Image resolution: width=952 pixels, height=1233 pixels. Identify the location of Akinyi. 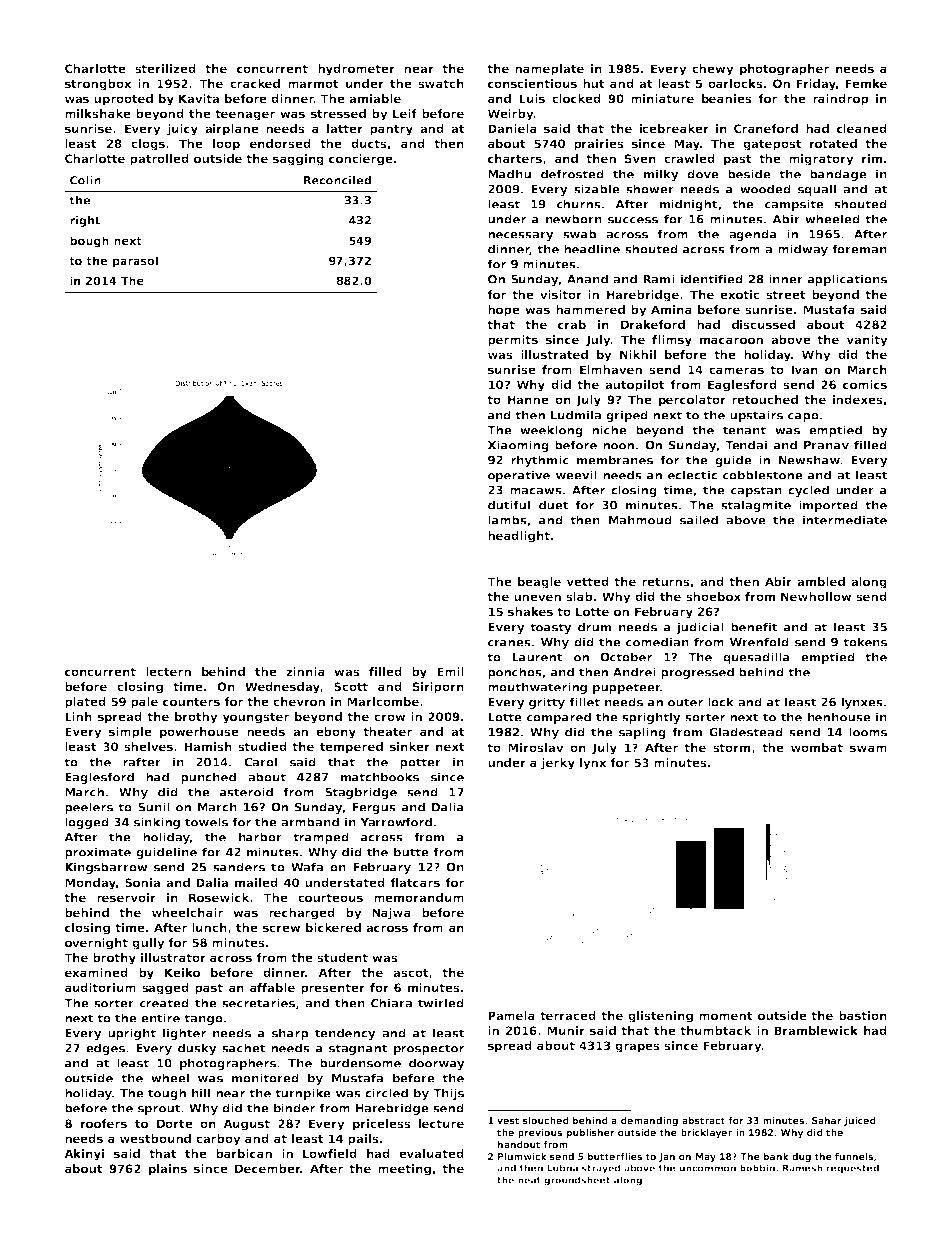
(84, 1155).
